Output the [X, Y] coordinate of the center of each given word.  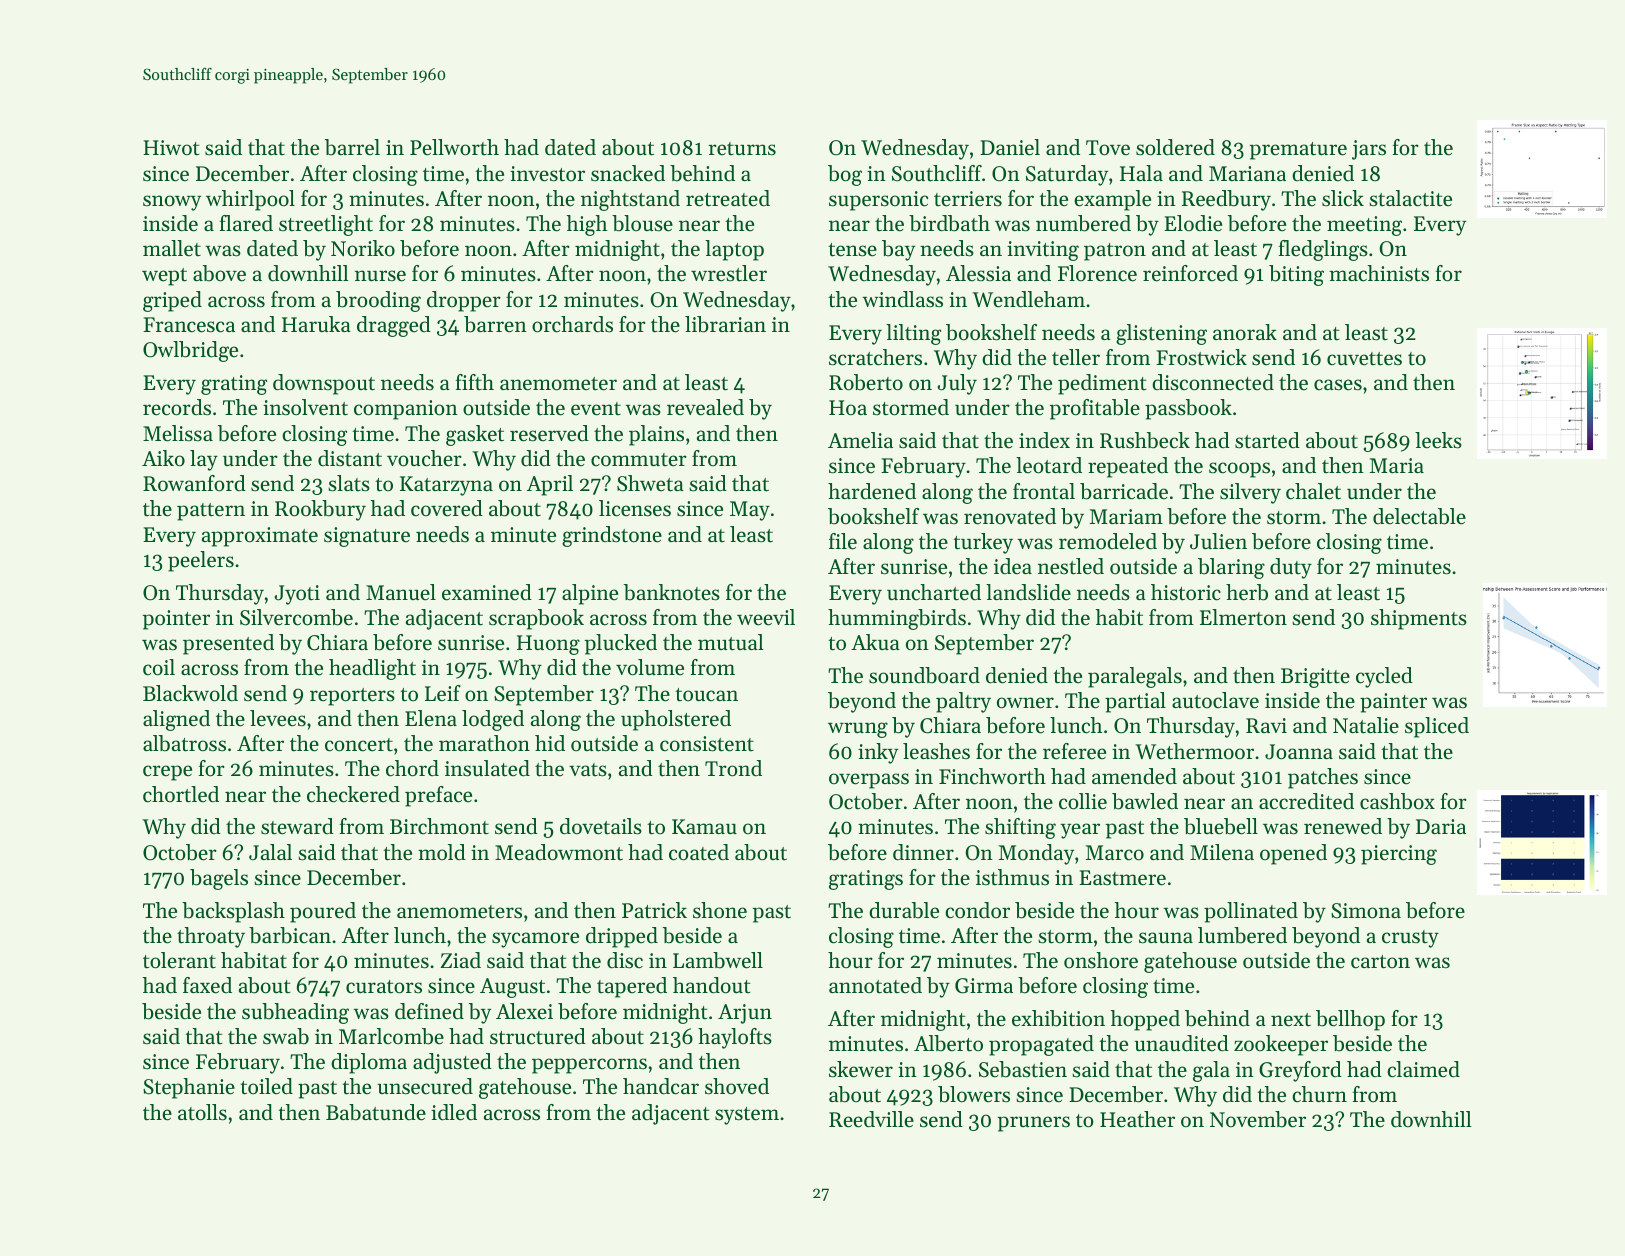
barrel [352, 147]
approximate [260, 537]
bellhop [1350, 1020]
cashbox [1397, 801]
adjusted [452, 1063]
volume [650, 667]
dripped [622, 937]
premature [1298, 151]
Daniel [1010, 147]
